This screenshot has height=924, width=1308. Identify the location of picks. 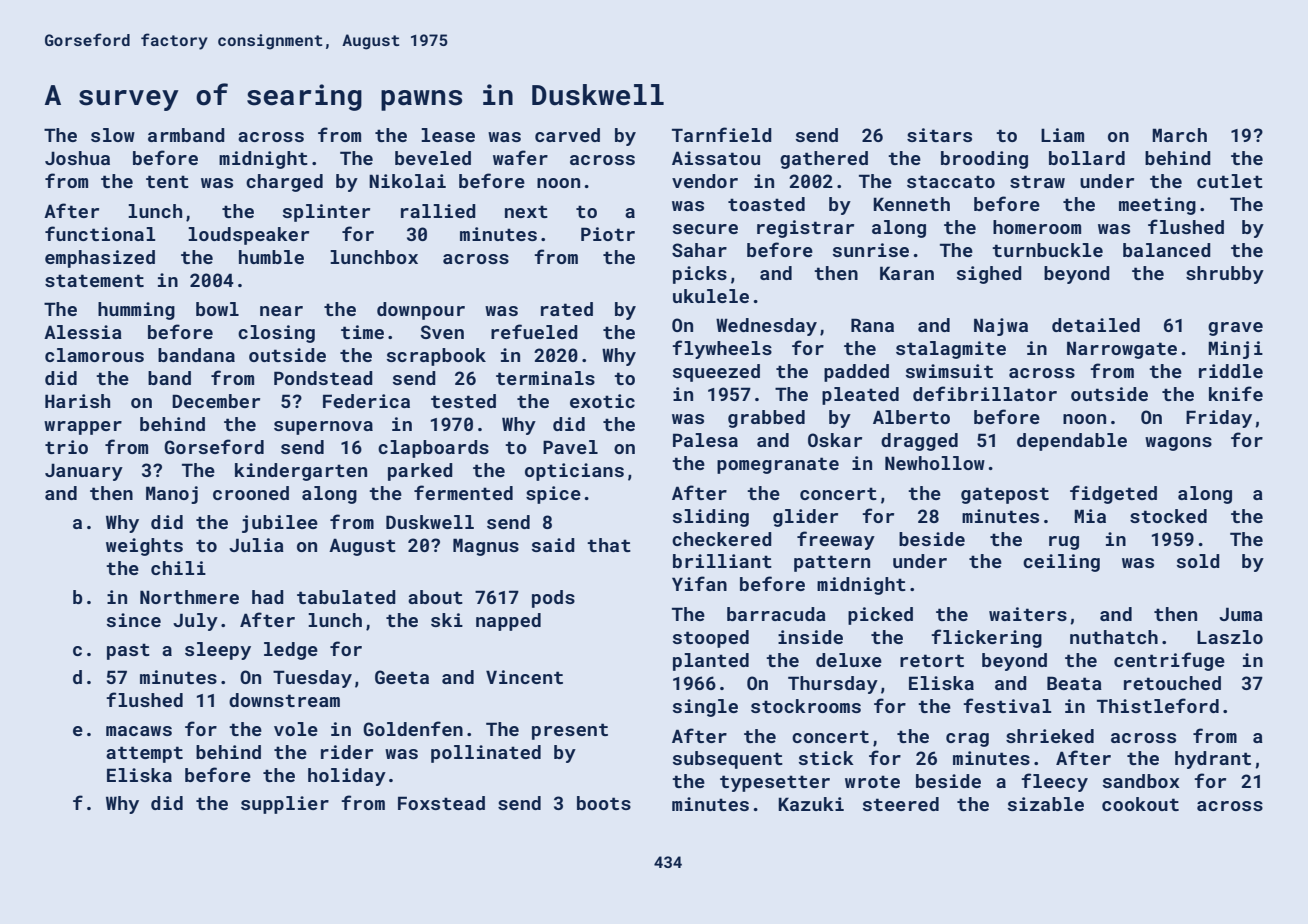
(700, 275).
